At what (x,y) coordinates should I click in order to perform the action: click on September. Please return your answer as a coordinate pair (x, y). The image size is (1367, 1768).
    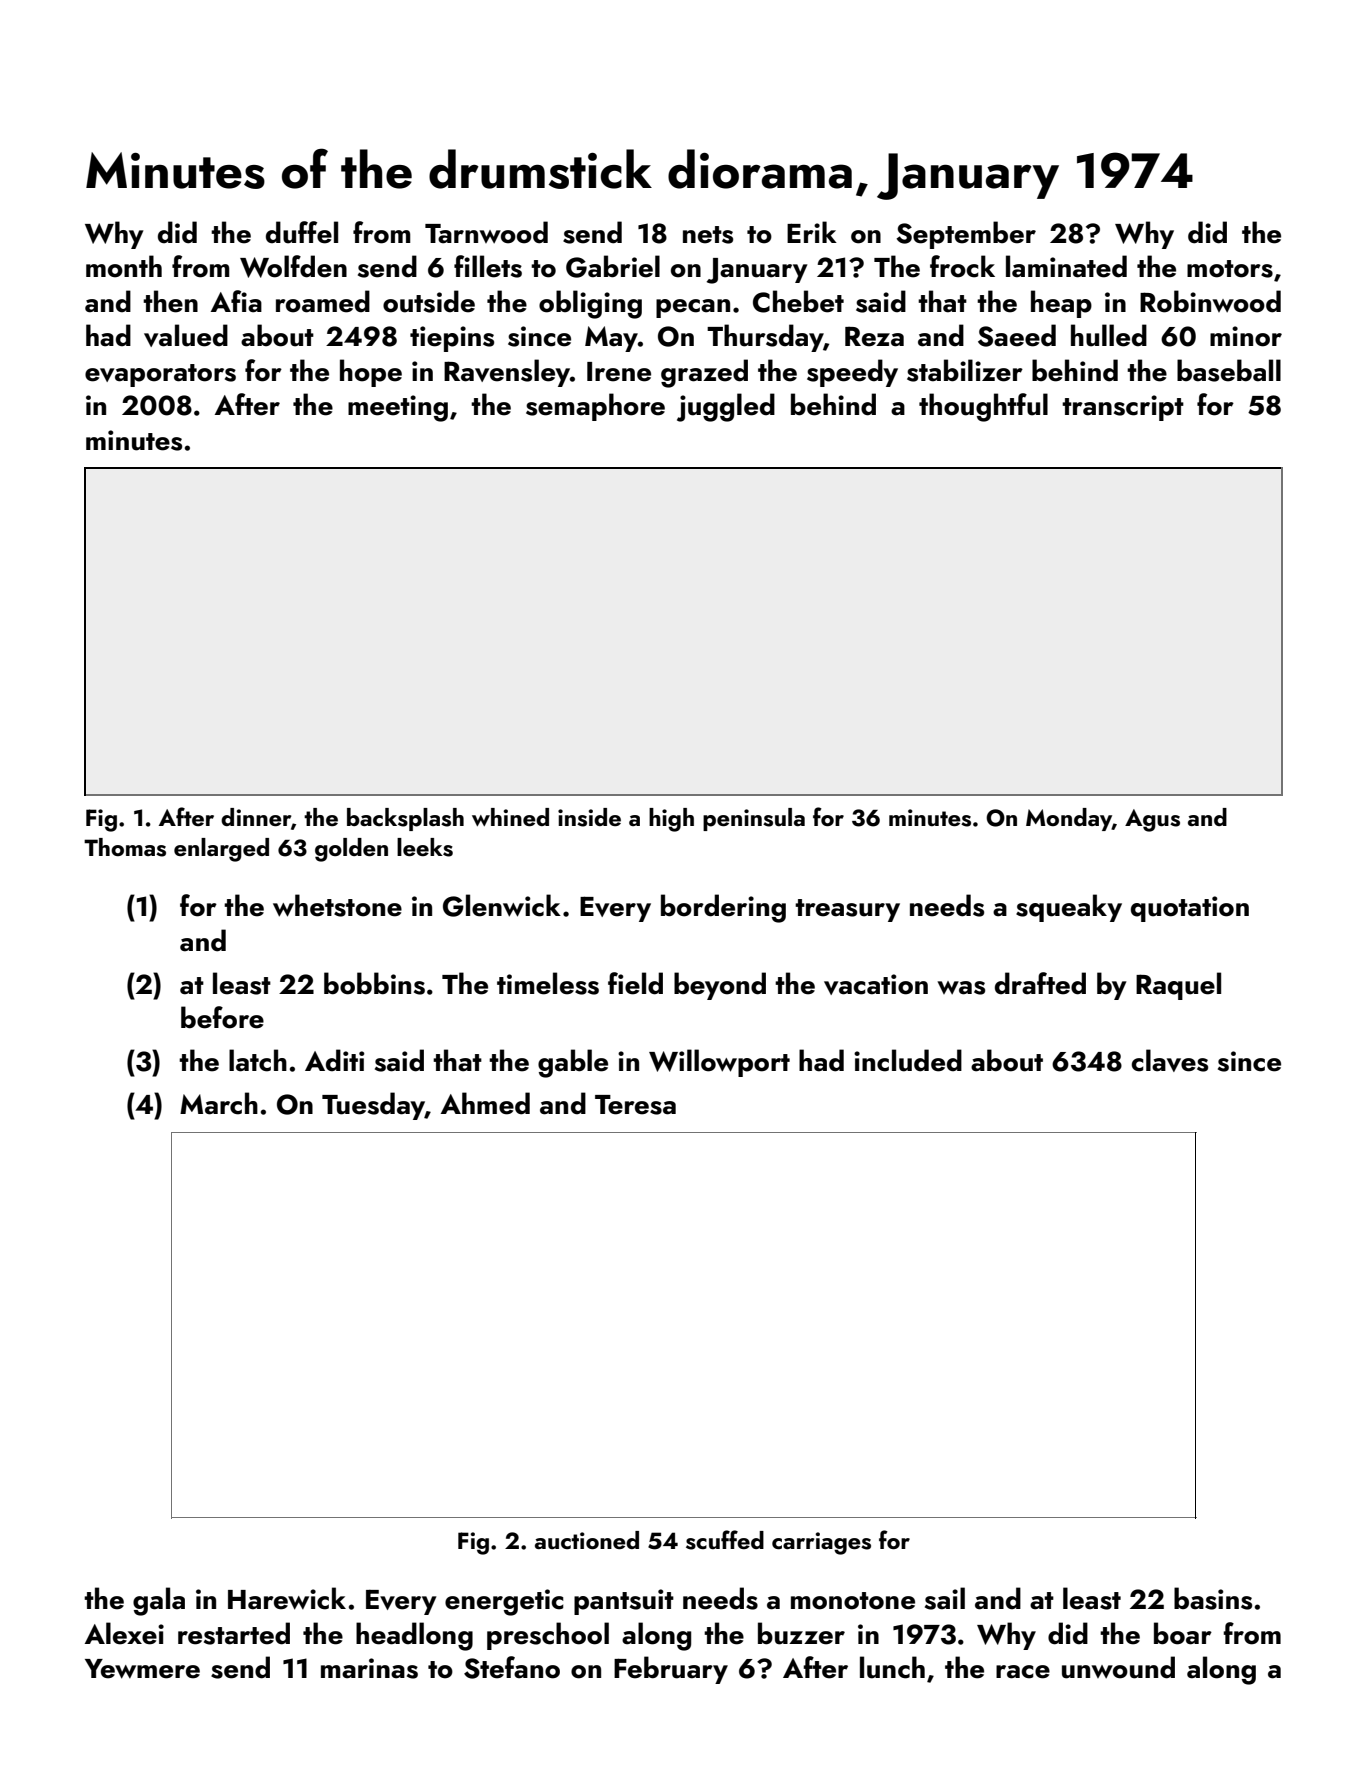
    Looking at the image, I should click on (966, 235).
